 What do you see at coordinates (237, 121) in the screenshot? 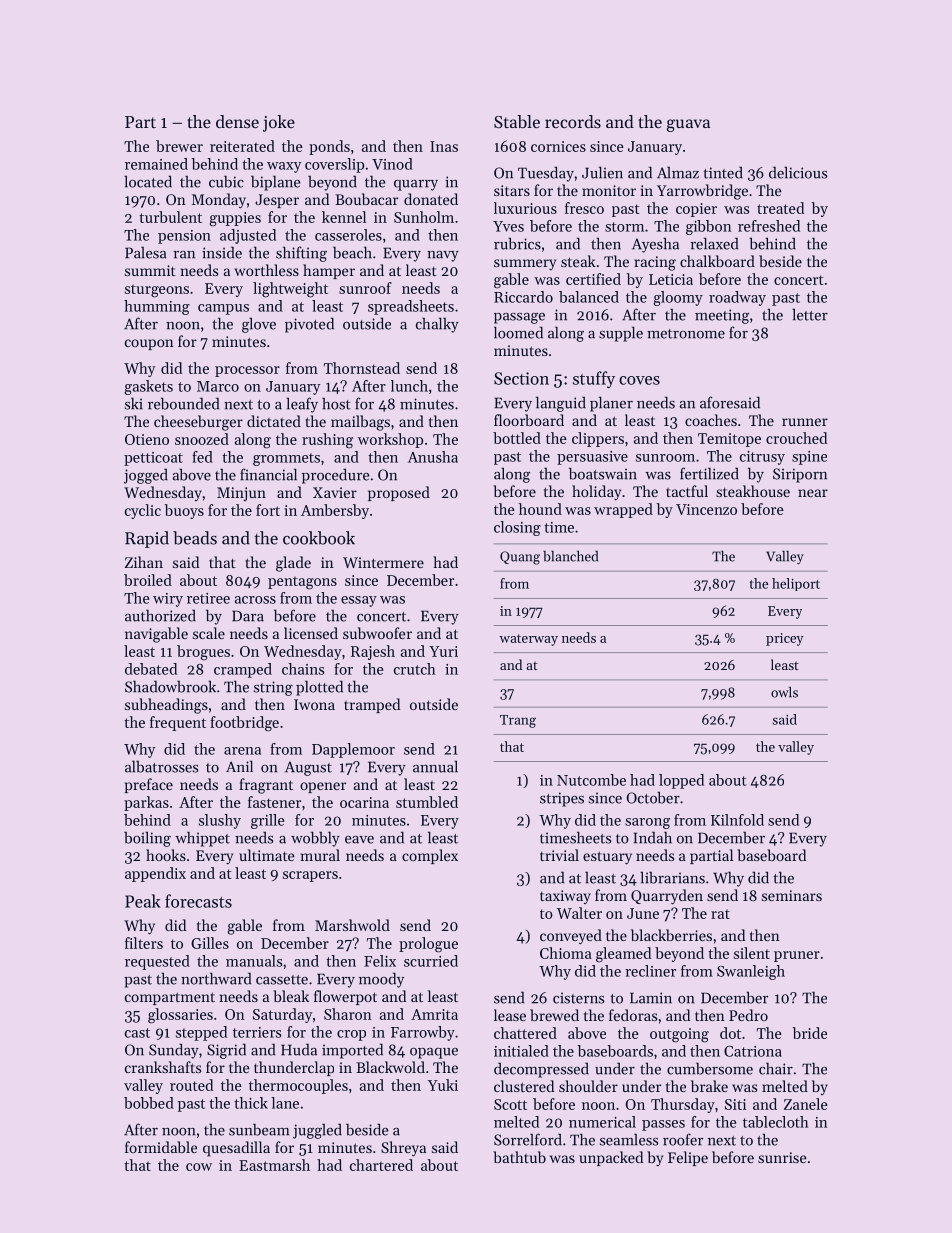
I see `dense` at bounding box center [237, 121].
